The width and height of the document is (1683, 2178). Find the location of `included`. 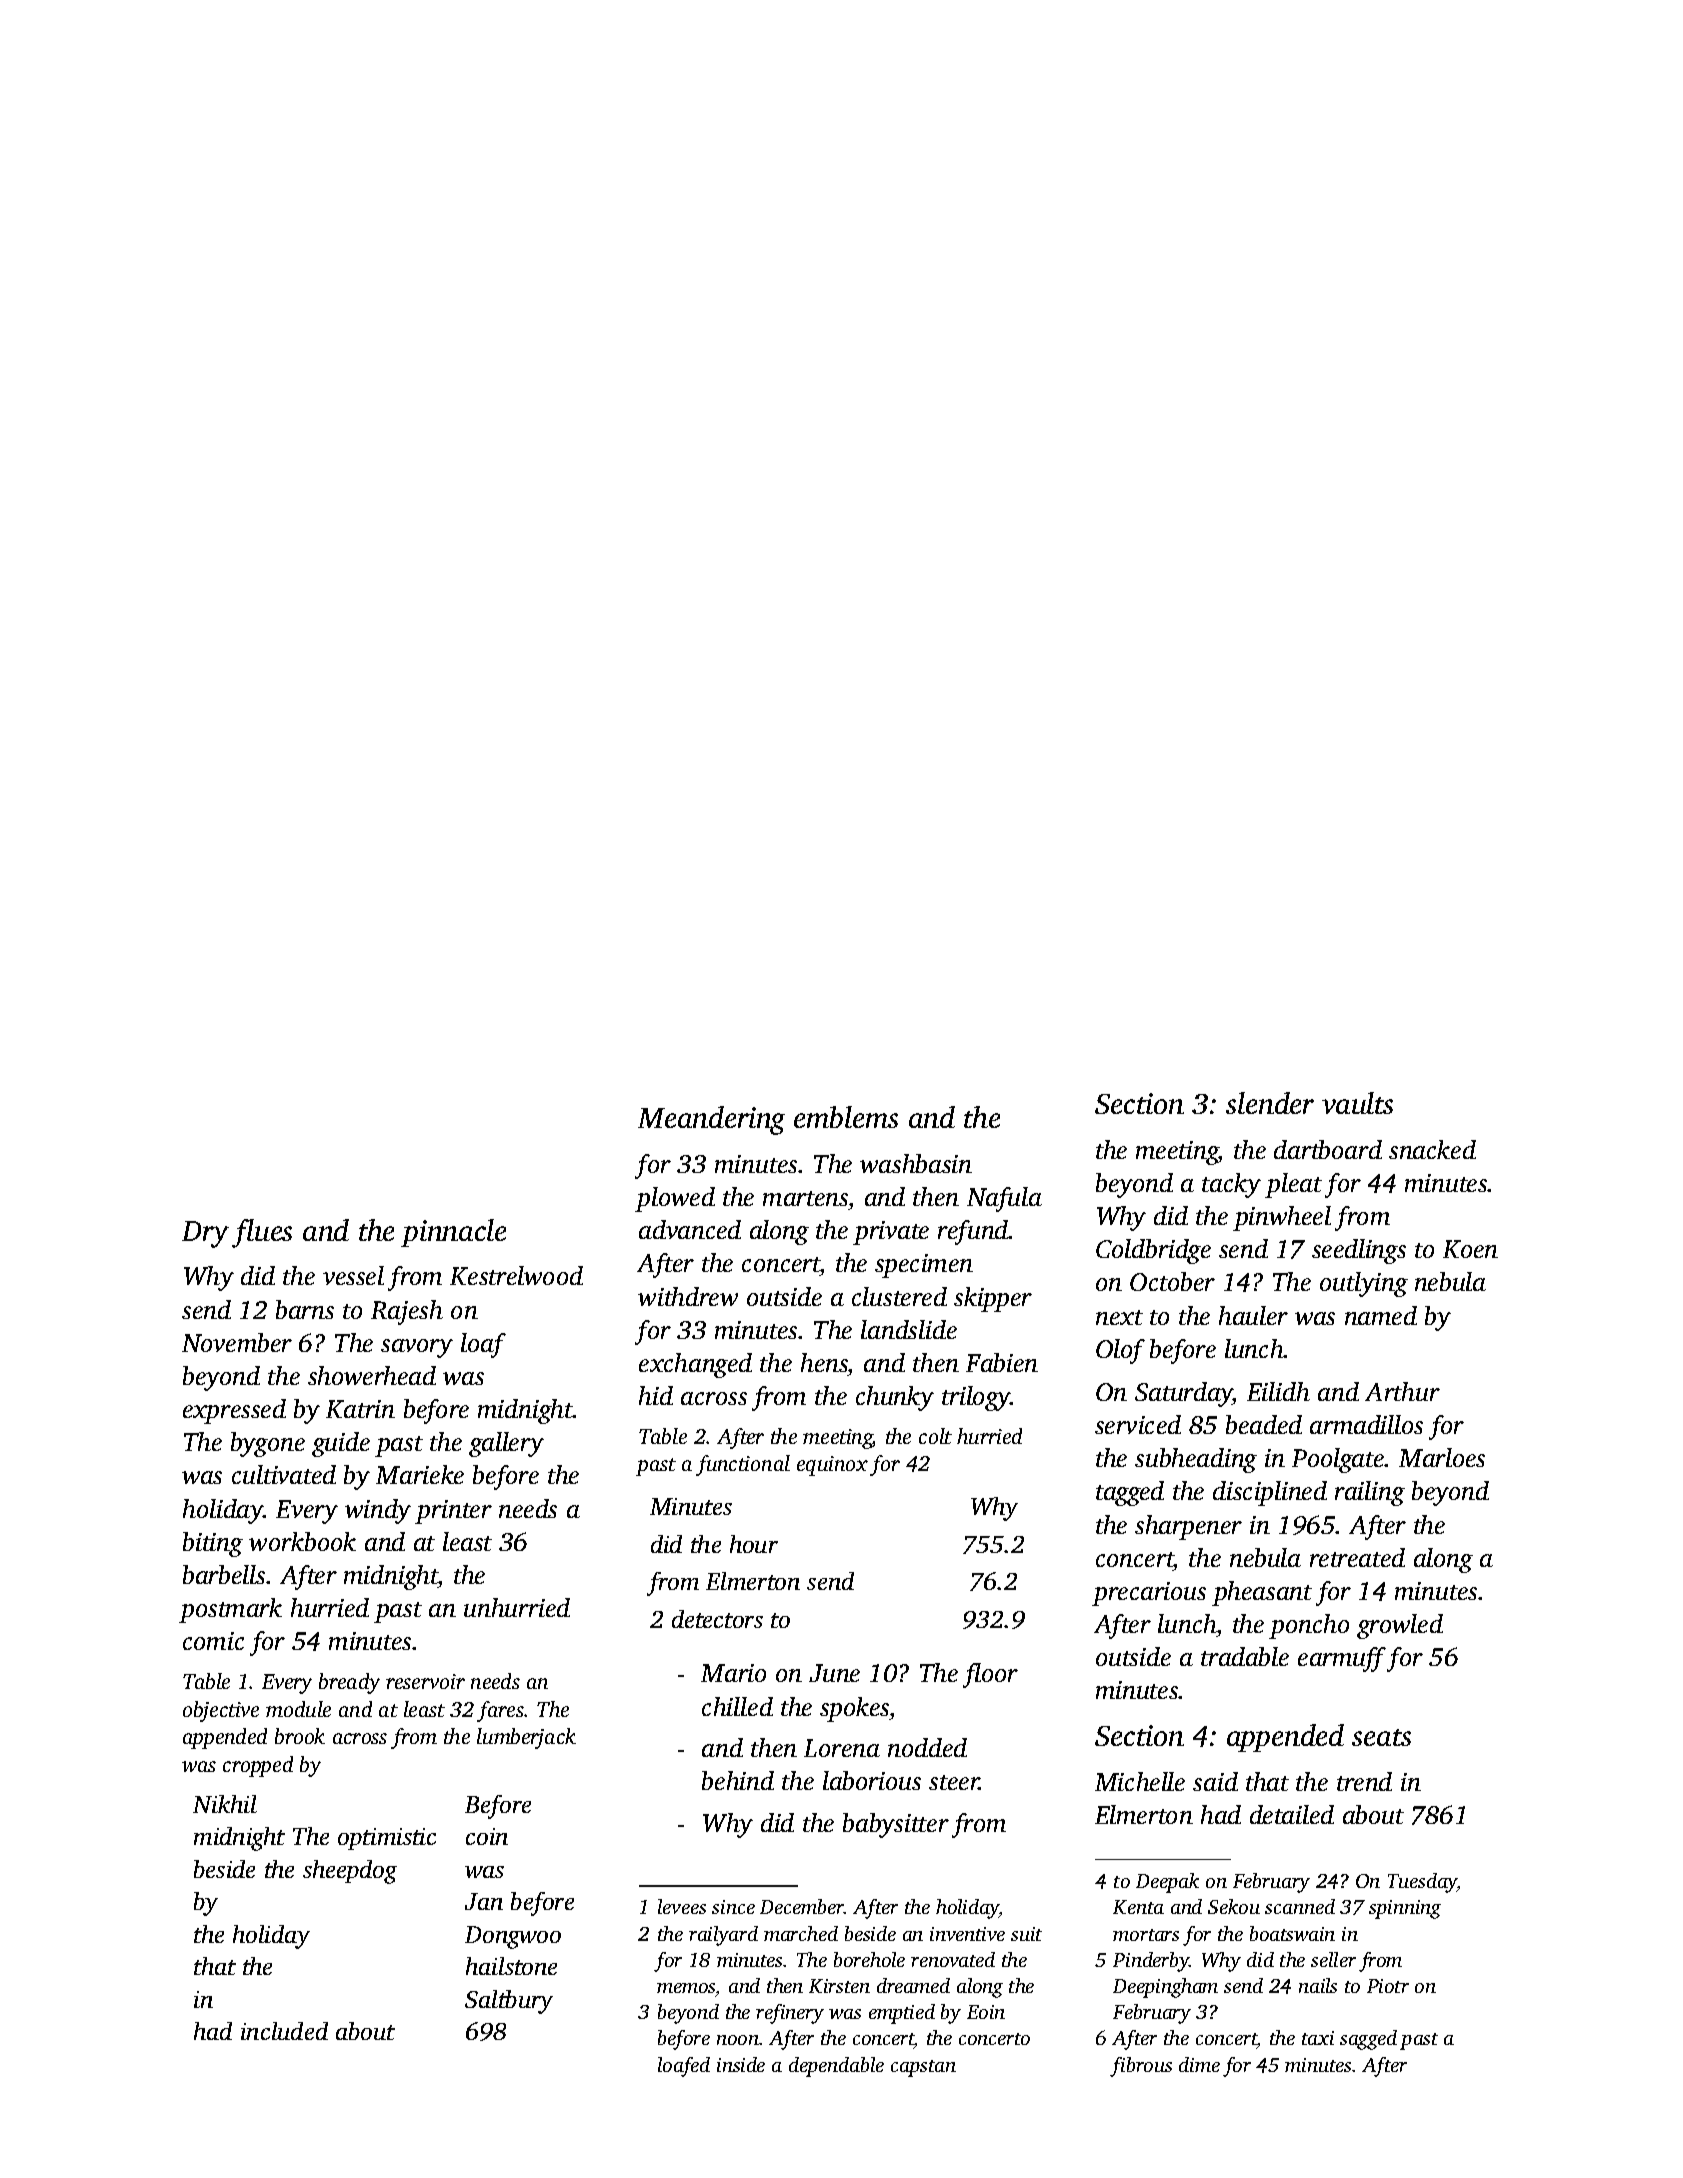

included is located at coordinates (284, 2031).
